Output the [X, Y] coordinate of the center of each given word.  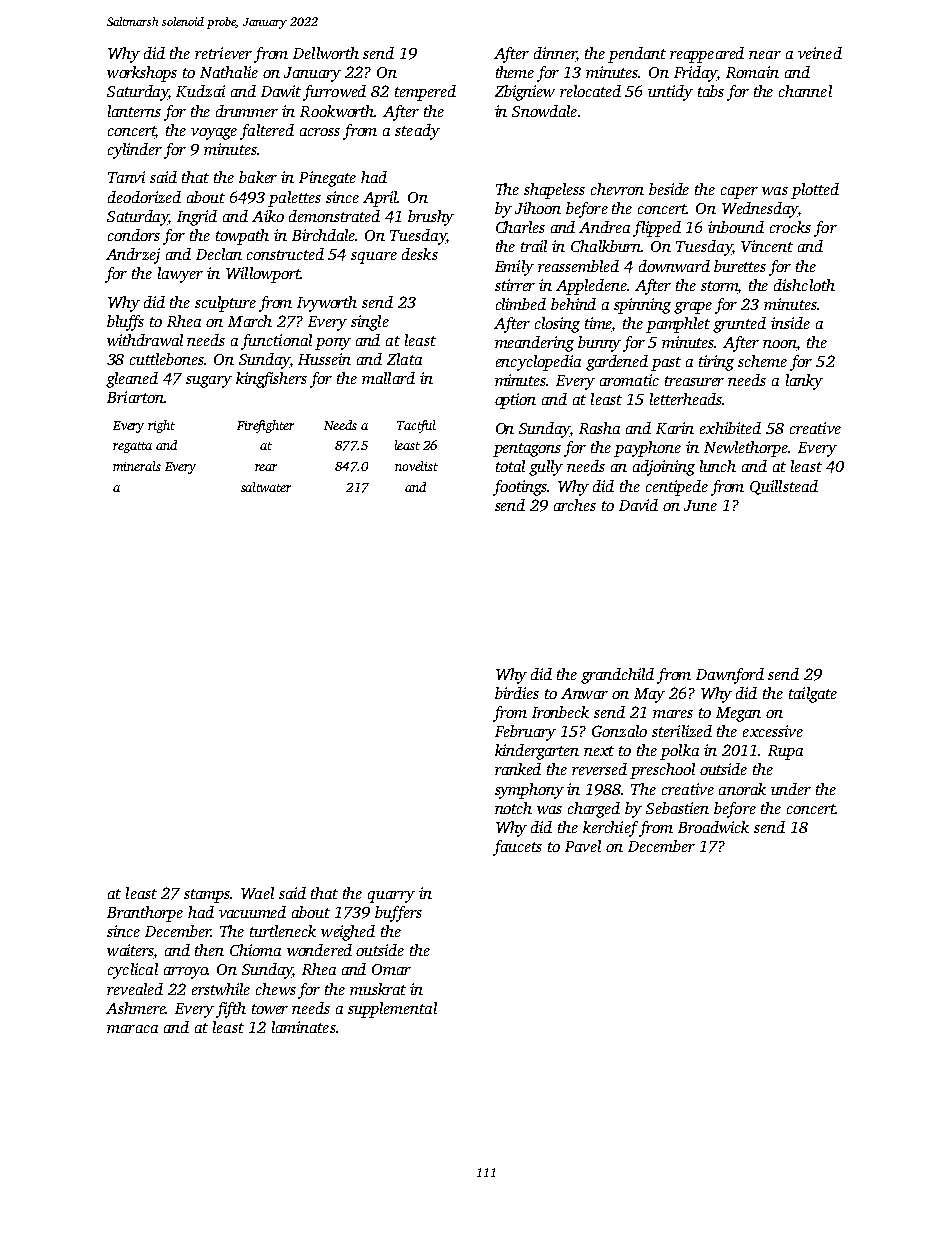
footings [520, 488]
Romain [752, 72]
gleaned [132, 380]
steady [417, 132]
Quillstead [784, 487]
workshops [142, 74]
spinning [642, 306]
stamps [207, 896]
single [370, 323]
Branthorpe [145, 914]
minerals [137, 466]
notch [513, 808]
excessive [773, 731]
